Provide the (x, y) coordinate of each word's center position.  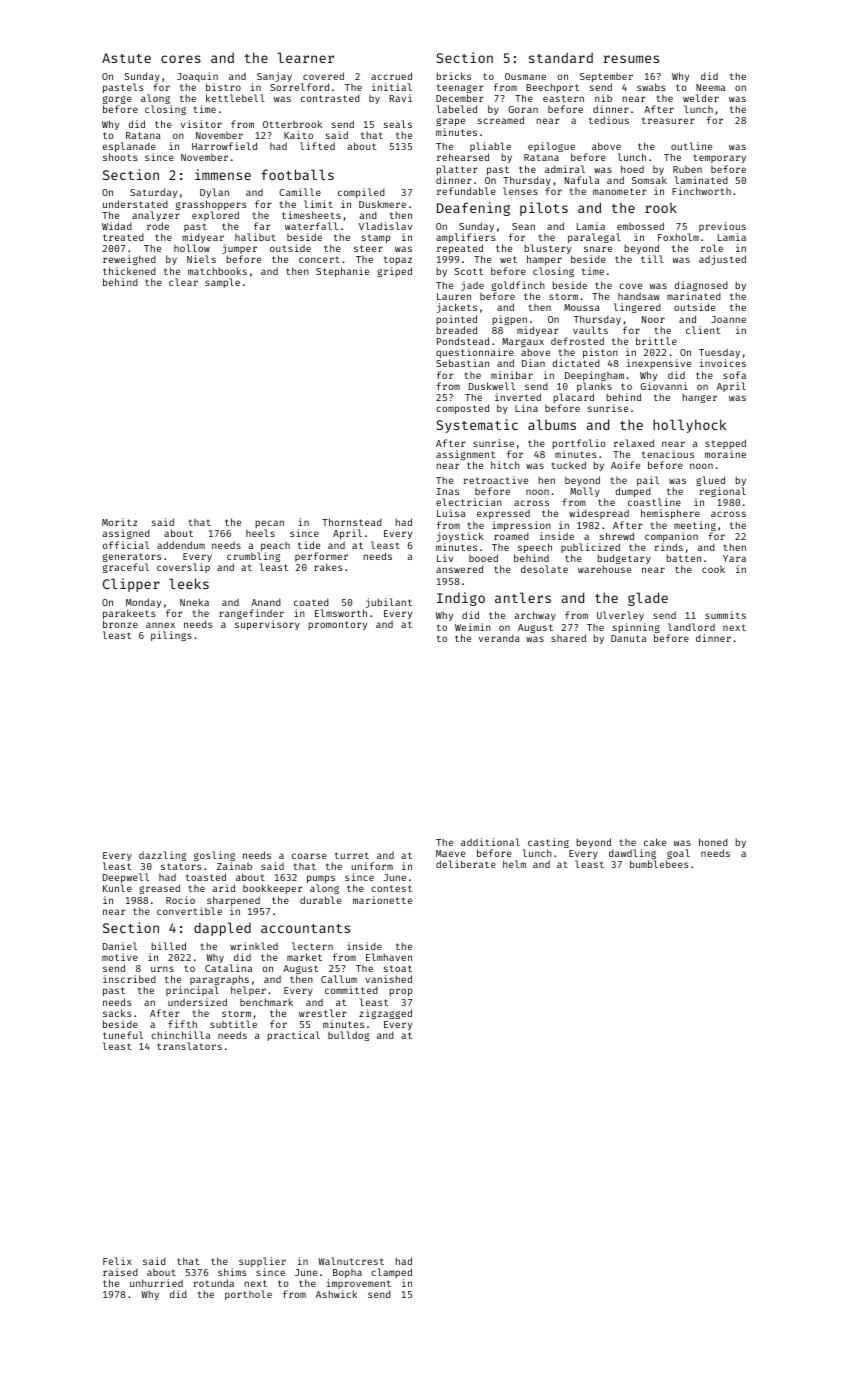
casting (548, 843)
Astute (126, 58)
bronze (120, 624)
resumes (631, 59)
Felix (117, 1261)
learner (305, 57)
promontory (337, 625)
